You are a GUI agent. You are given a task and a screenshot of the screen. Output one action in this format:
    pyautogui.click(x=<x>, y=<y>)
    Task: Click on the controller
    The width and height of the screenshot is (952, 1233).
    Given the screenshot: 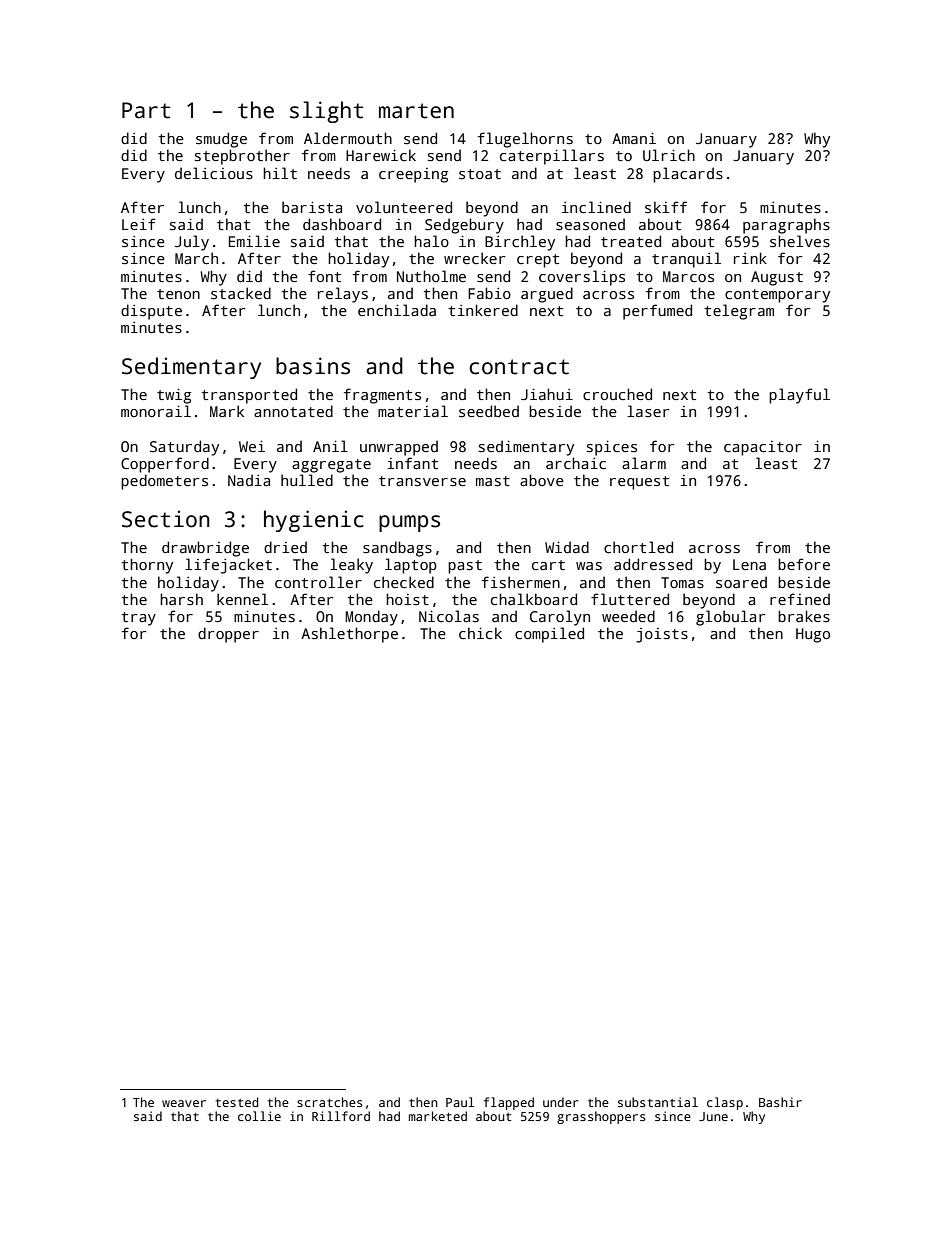 What is the action you would take?
    pyautogui.click(x=318, y=582)
